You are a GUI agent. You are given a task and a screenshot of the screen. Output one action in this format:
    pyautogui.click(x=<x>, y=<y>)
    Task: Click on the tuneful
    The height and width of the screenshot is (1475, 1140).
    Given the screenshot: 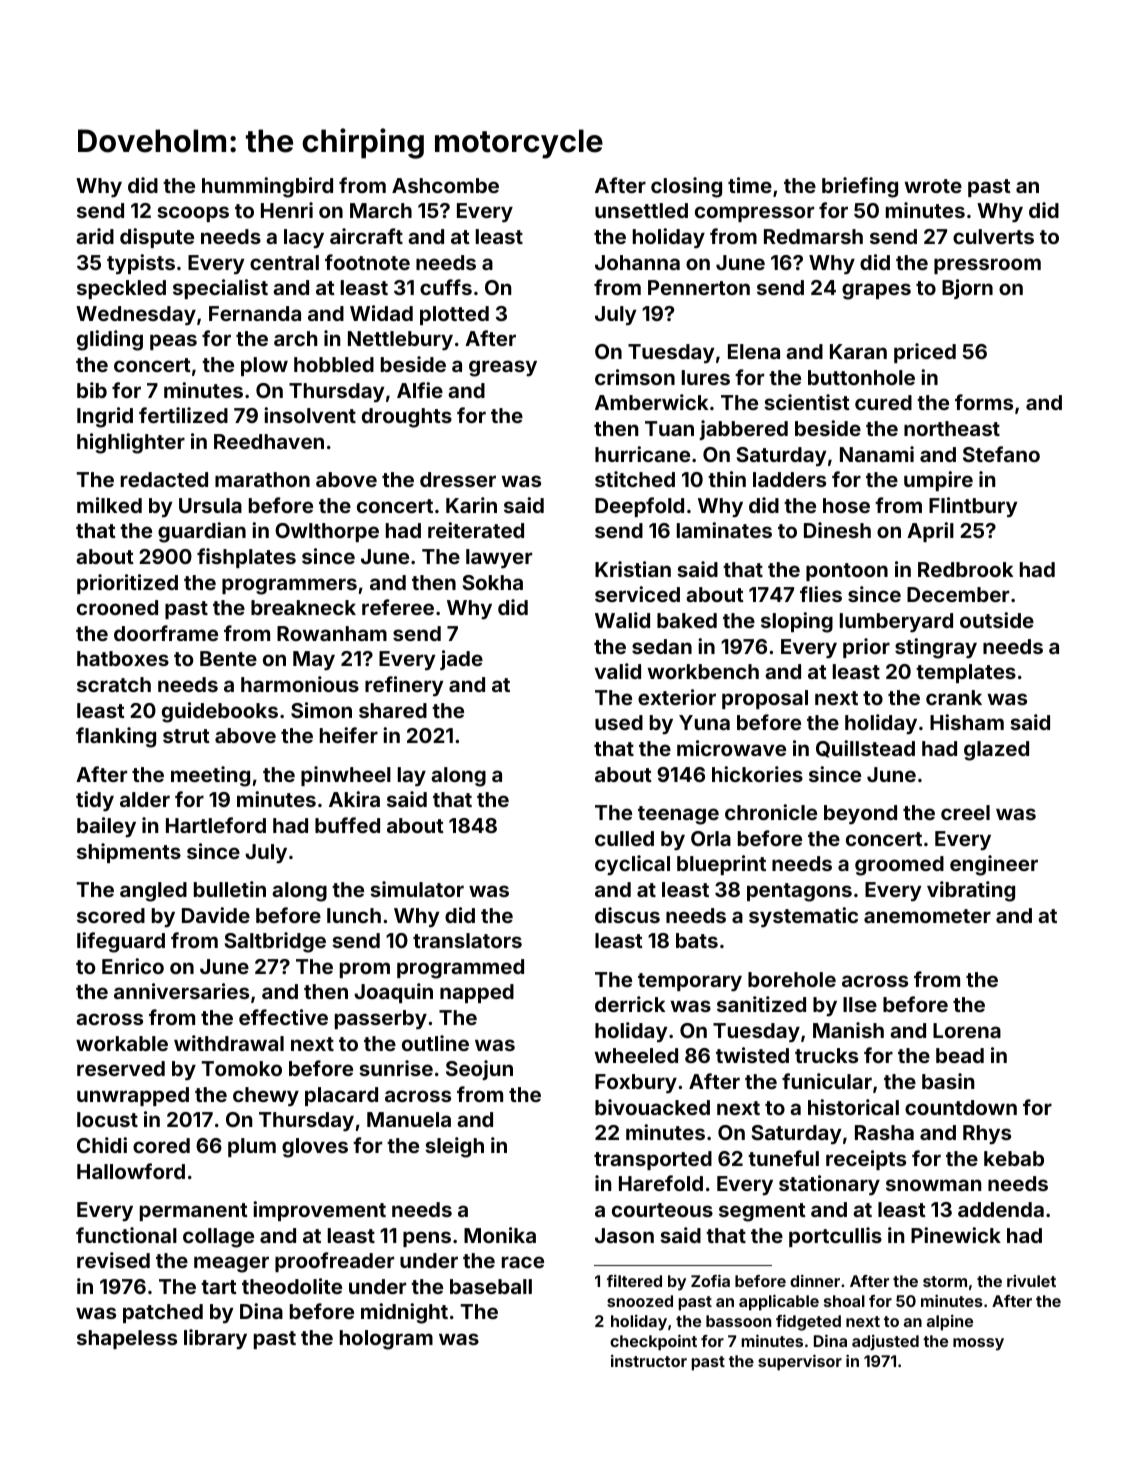 What is the action you would take?
    pyautogui.click(x=783, y=1158)
